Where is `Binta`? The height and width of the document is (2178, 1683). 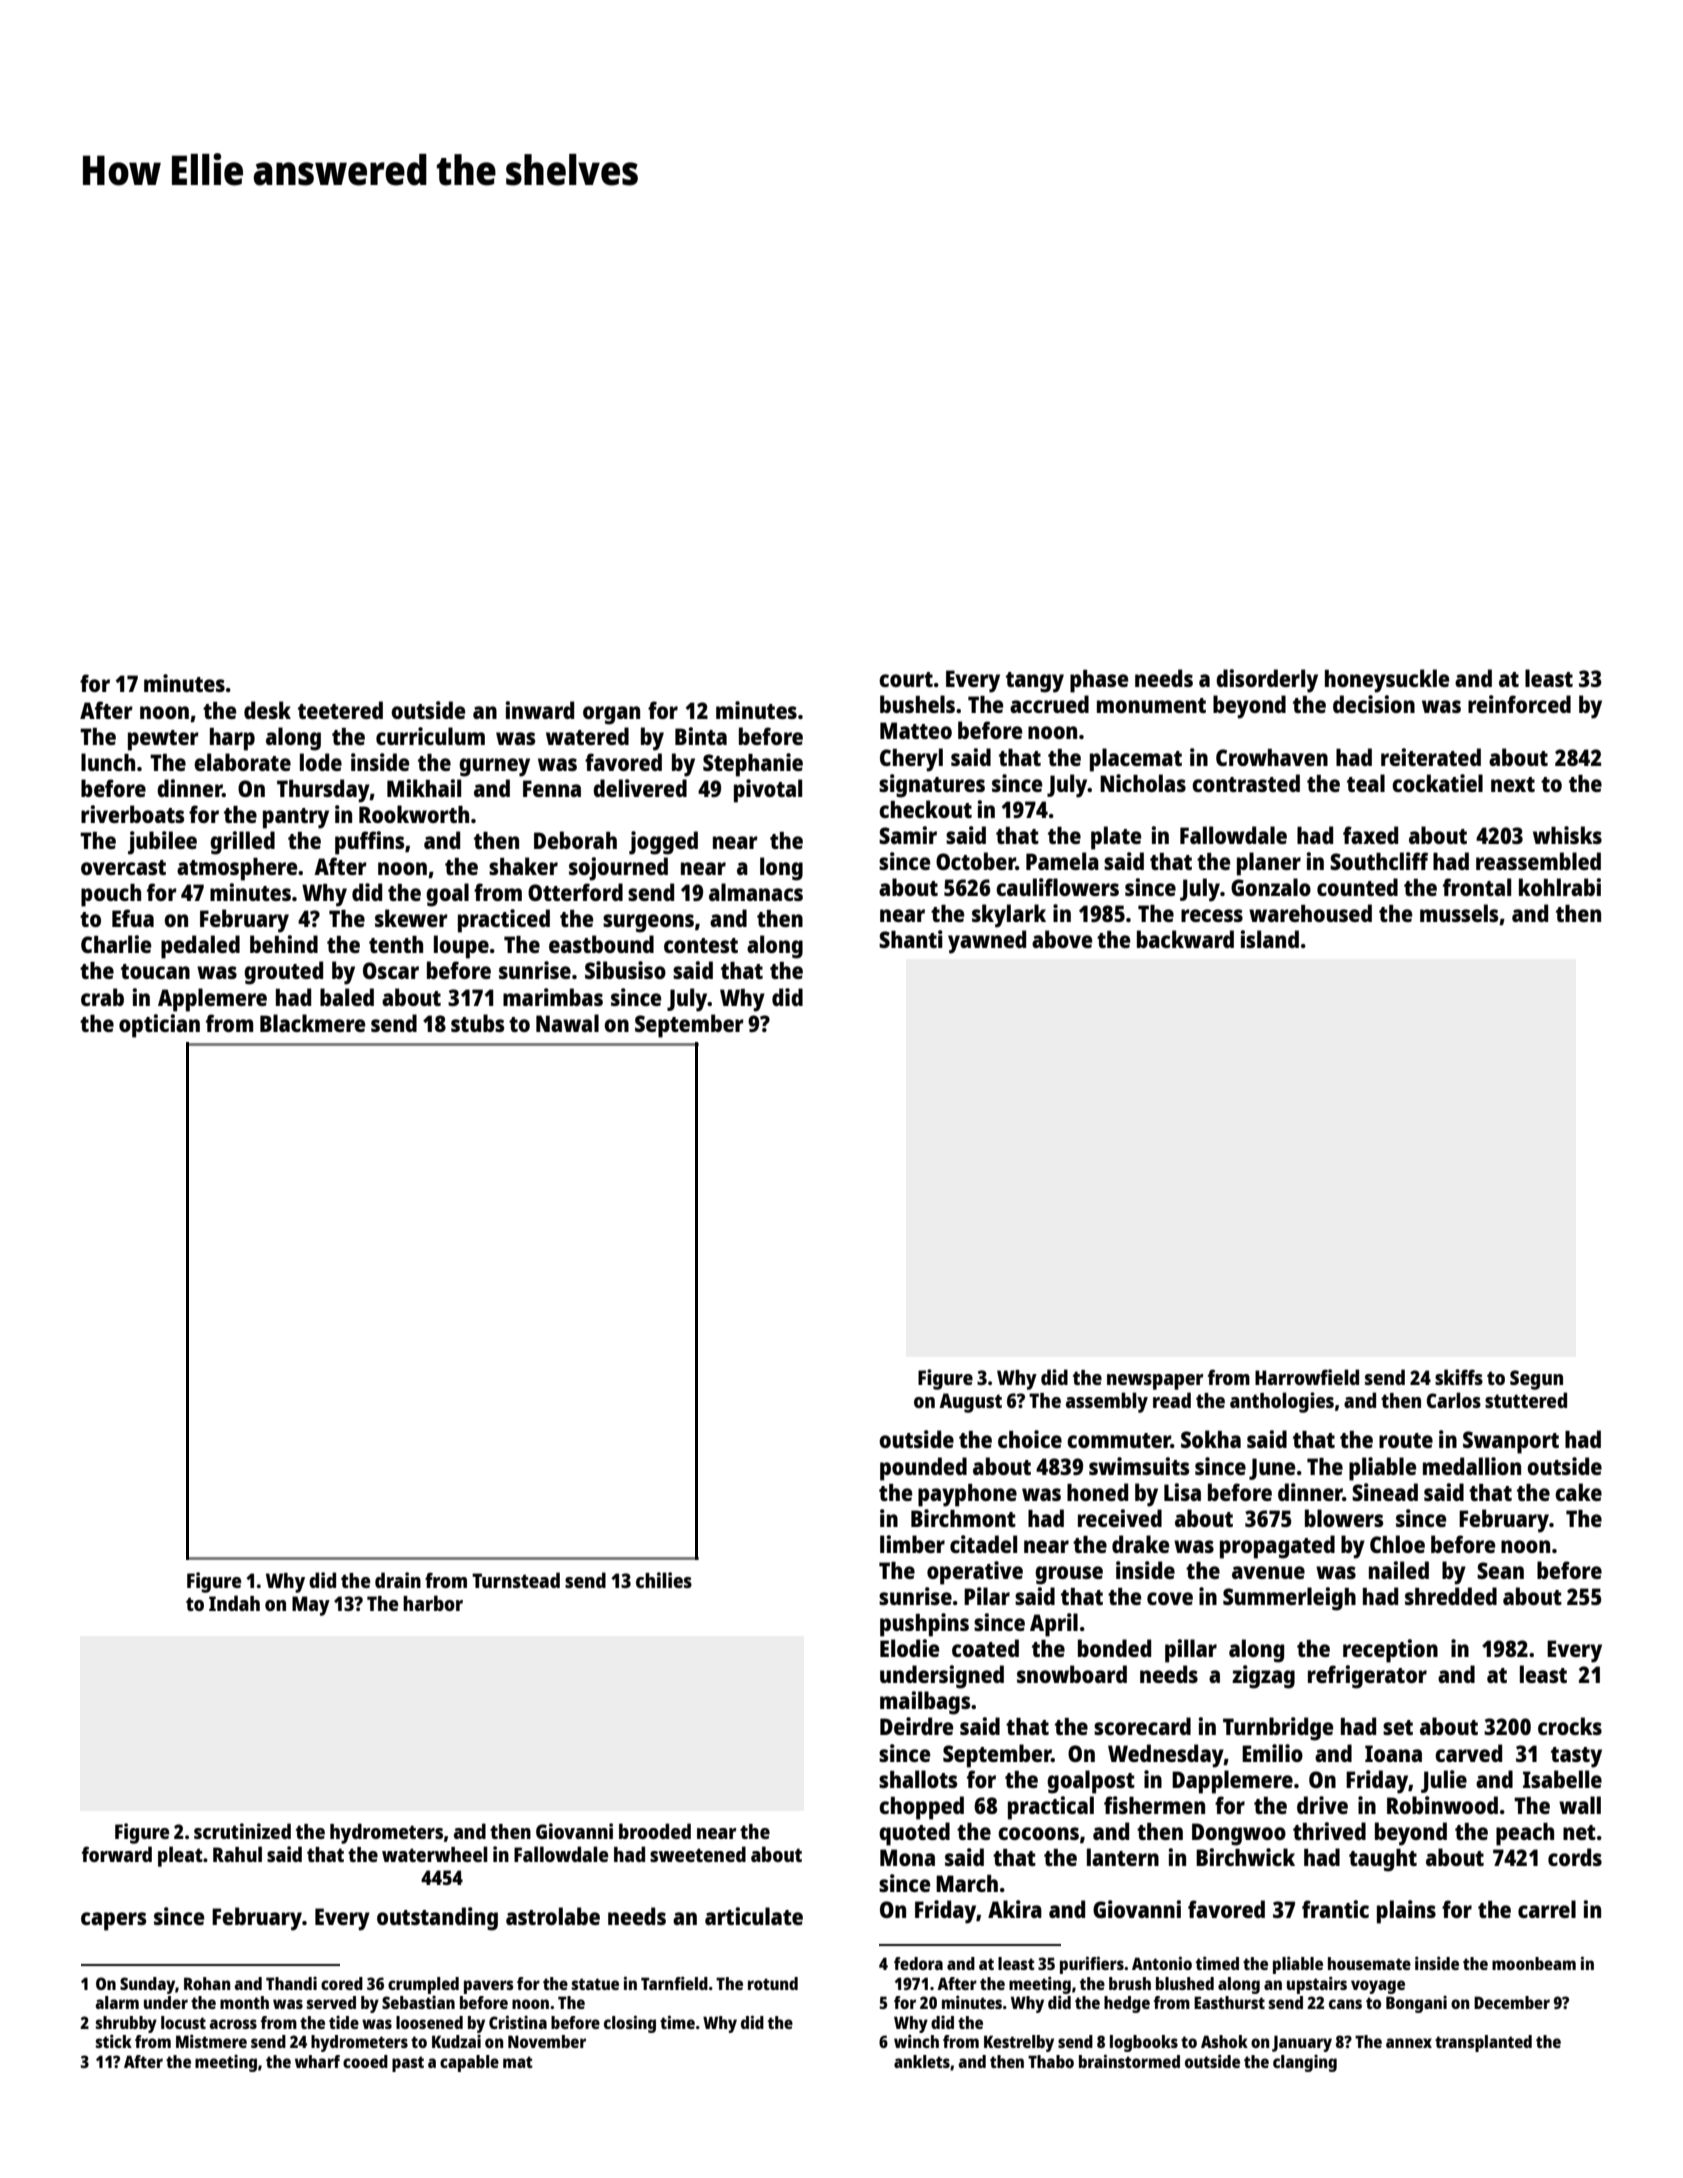 Binta is located at coordinates (701, 736).
